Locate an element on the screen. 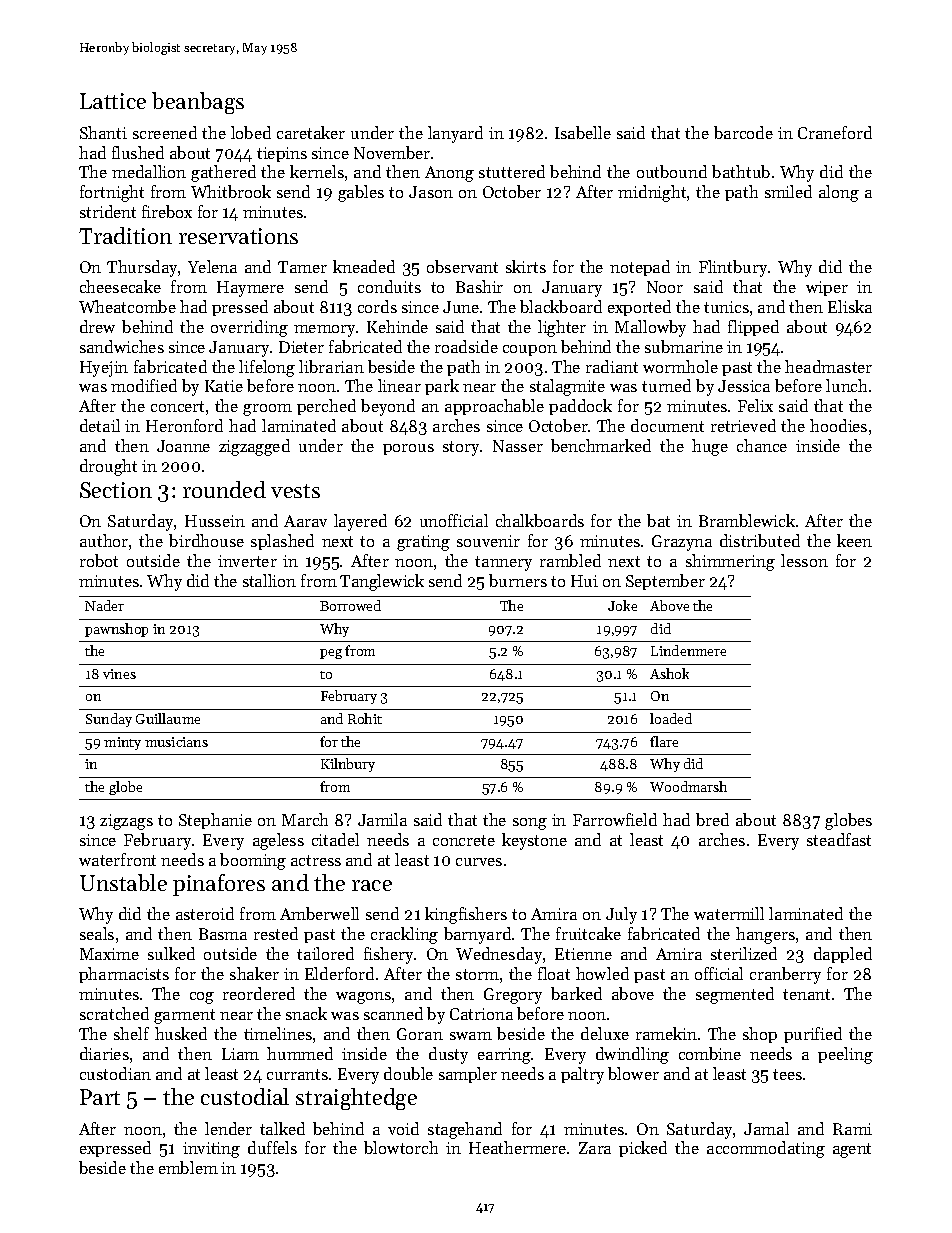 This screenshot has width=952, height=1233. Tamer is located at coordinates (302, 267).
